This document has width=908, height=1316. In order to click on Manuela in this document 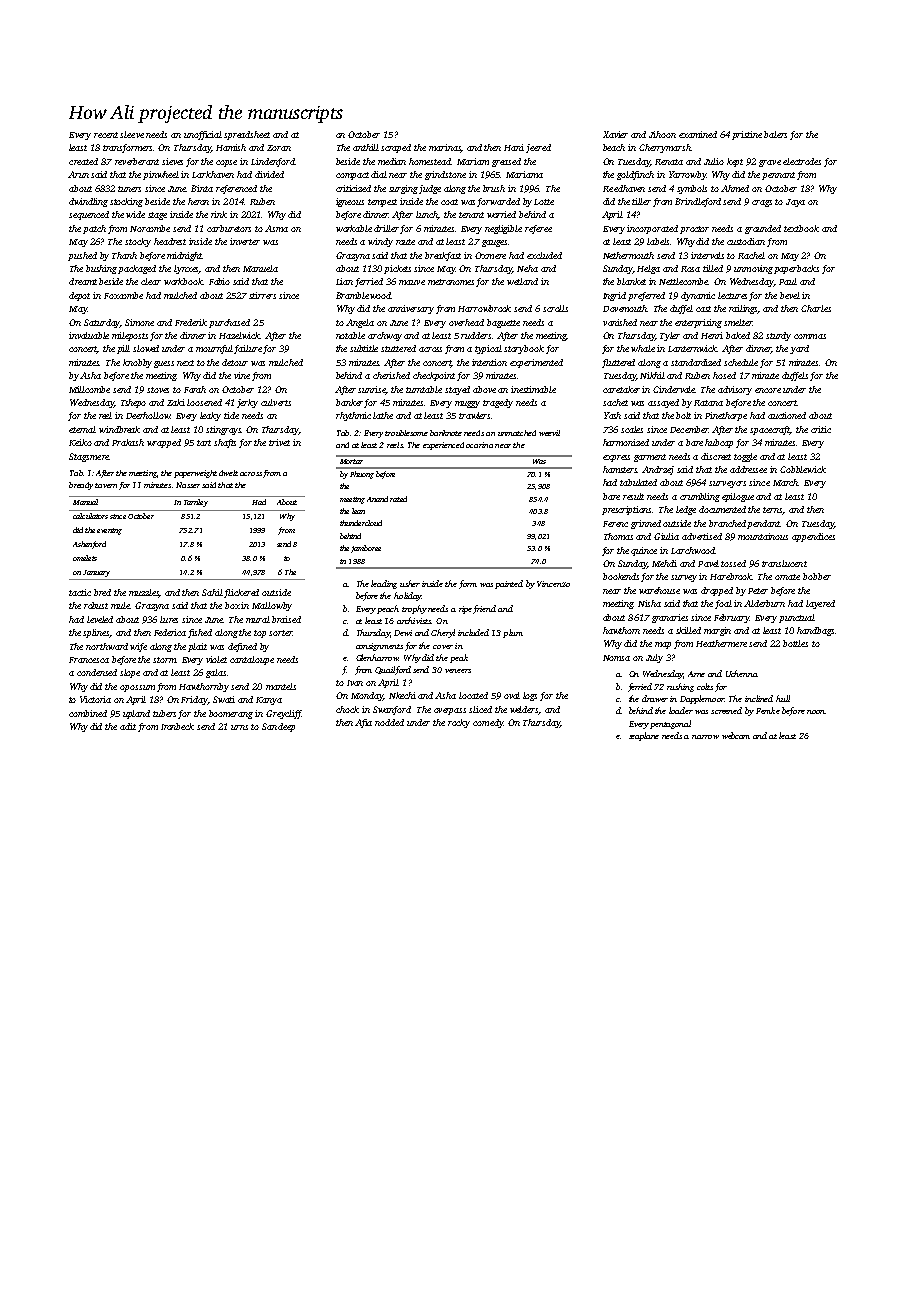, I will do `click(260, 268)`.
